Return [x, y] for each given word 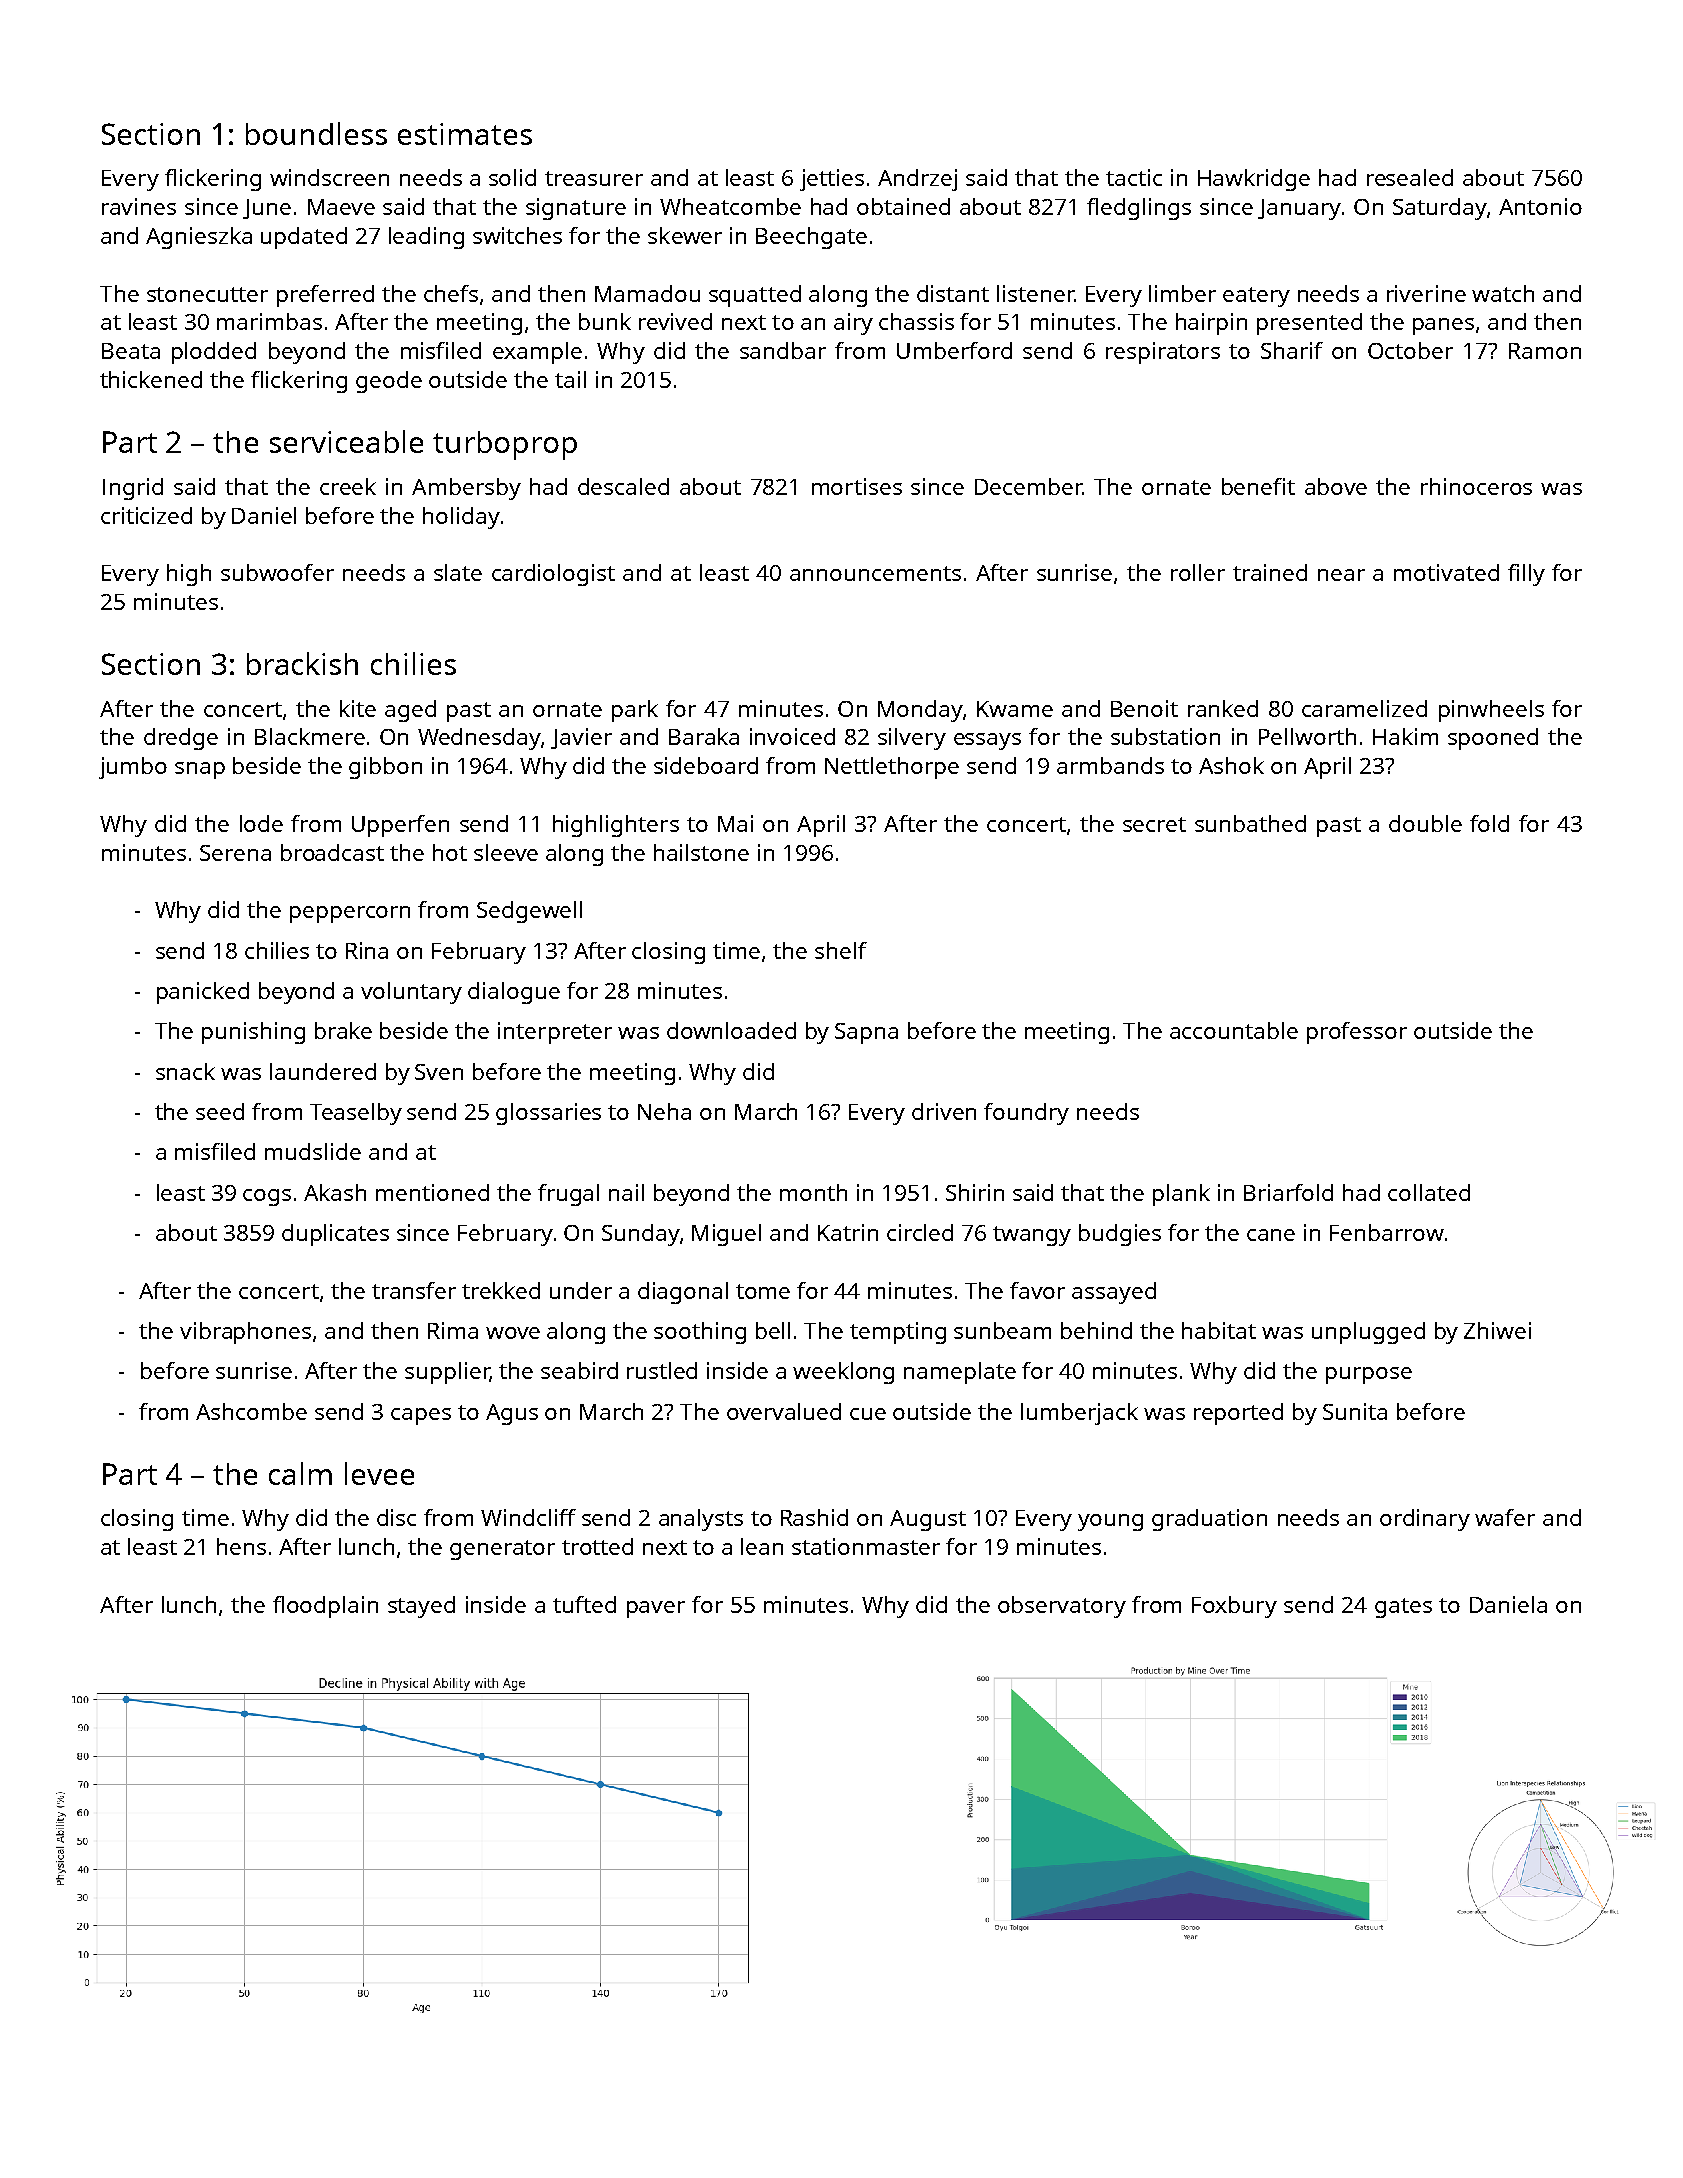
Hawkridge [1254, 180]
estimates [465, 134]
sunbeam [1002, 1330]
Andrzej [917, 180]
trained [1270, 572]
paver [656, 1609]
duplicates [335, 1235]
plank [1181, 1195]
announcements [875, 573]
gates [1403, 1608]
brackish [302, 663]
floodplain [325, 1607]
